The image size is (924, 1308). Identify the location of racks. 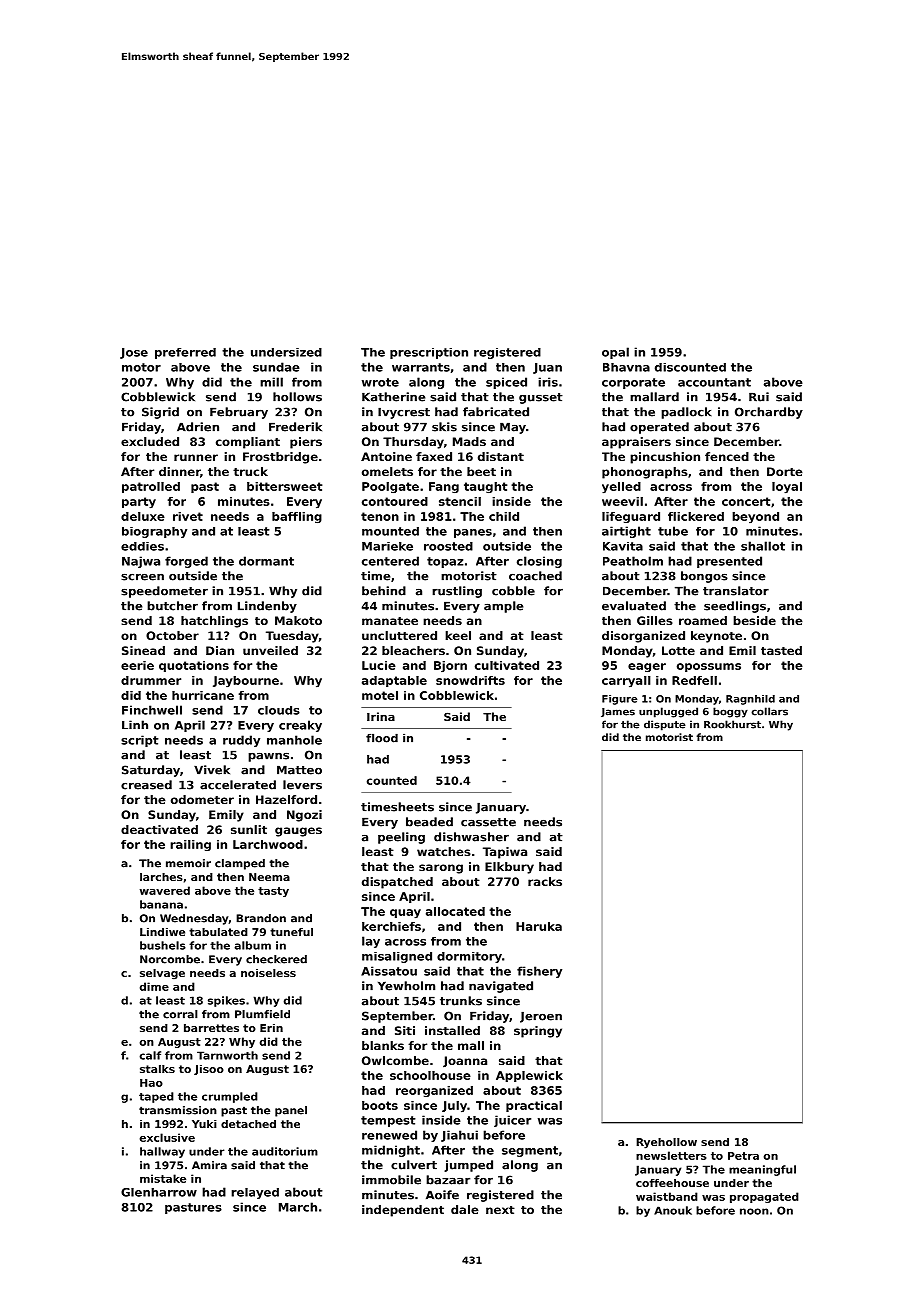
(545, 881).
